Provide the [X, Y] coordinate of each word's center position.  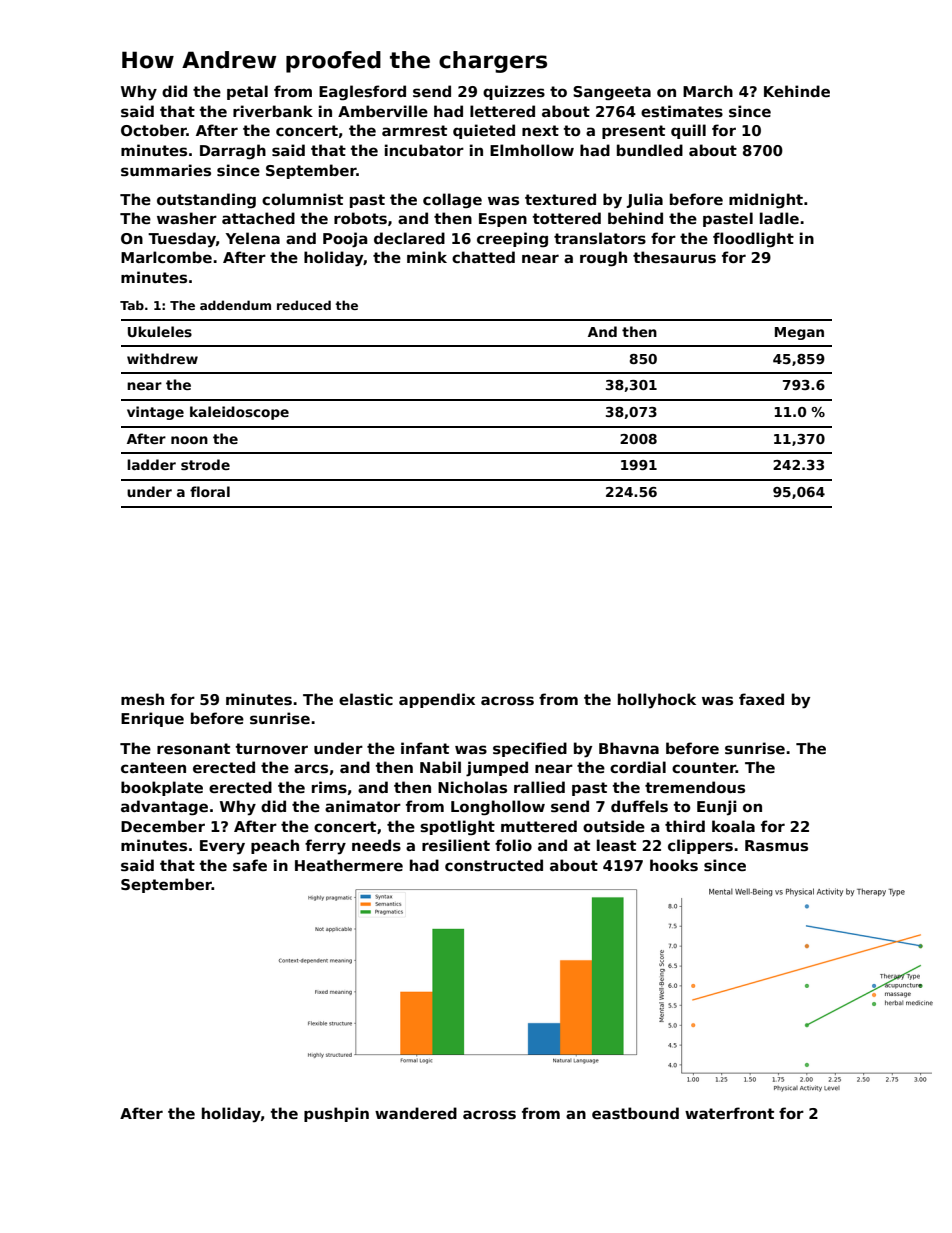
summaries [166, 170]
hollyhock [657, 700]
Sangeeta [612, 93]
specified [530, 749]
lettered [502, 111]
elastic [366, 699]
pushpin [336, 1114]
